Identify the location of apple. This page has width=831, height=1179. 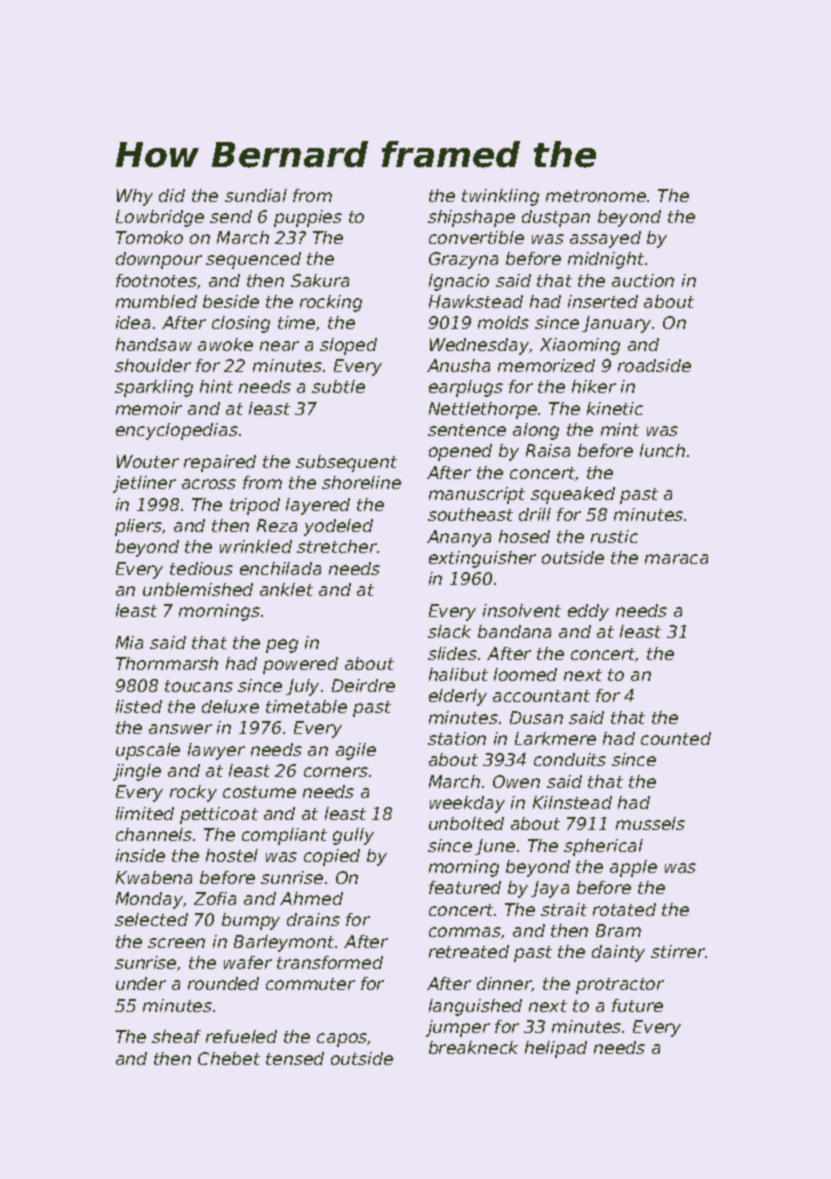
(633, 868).
